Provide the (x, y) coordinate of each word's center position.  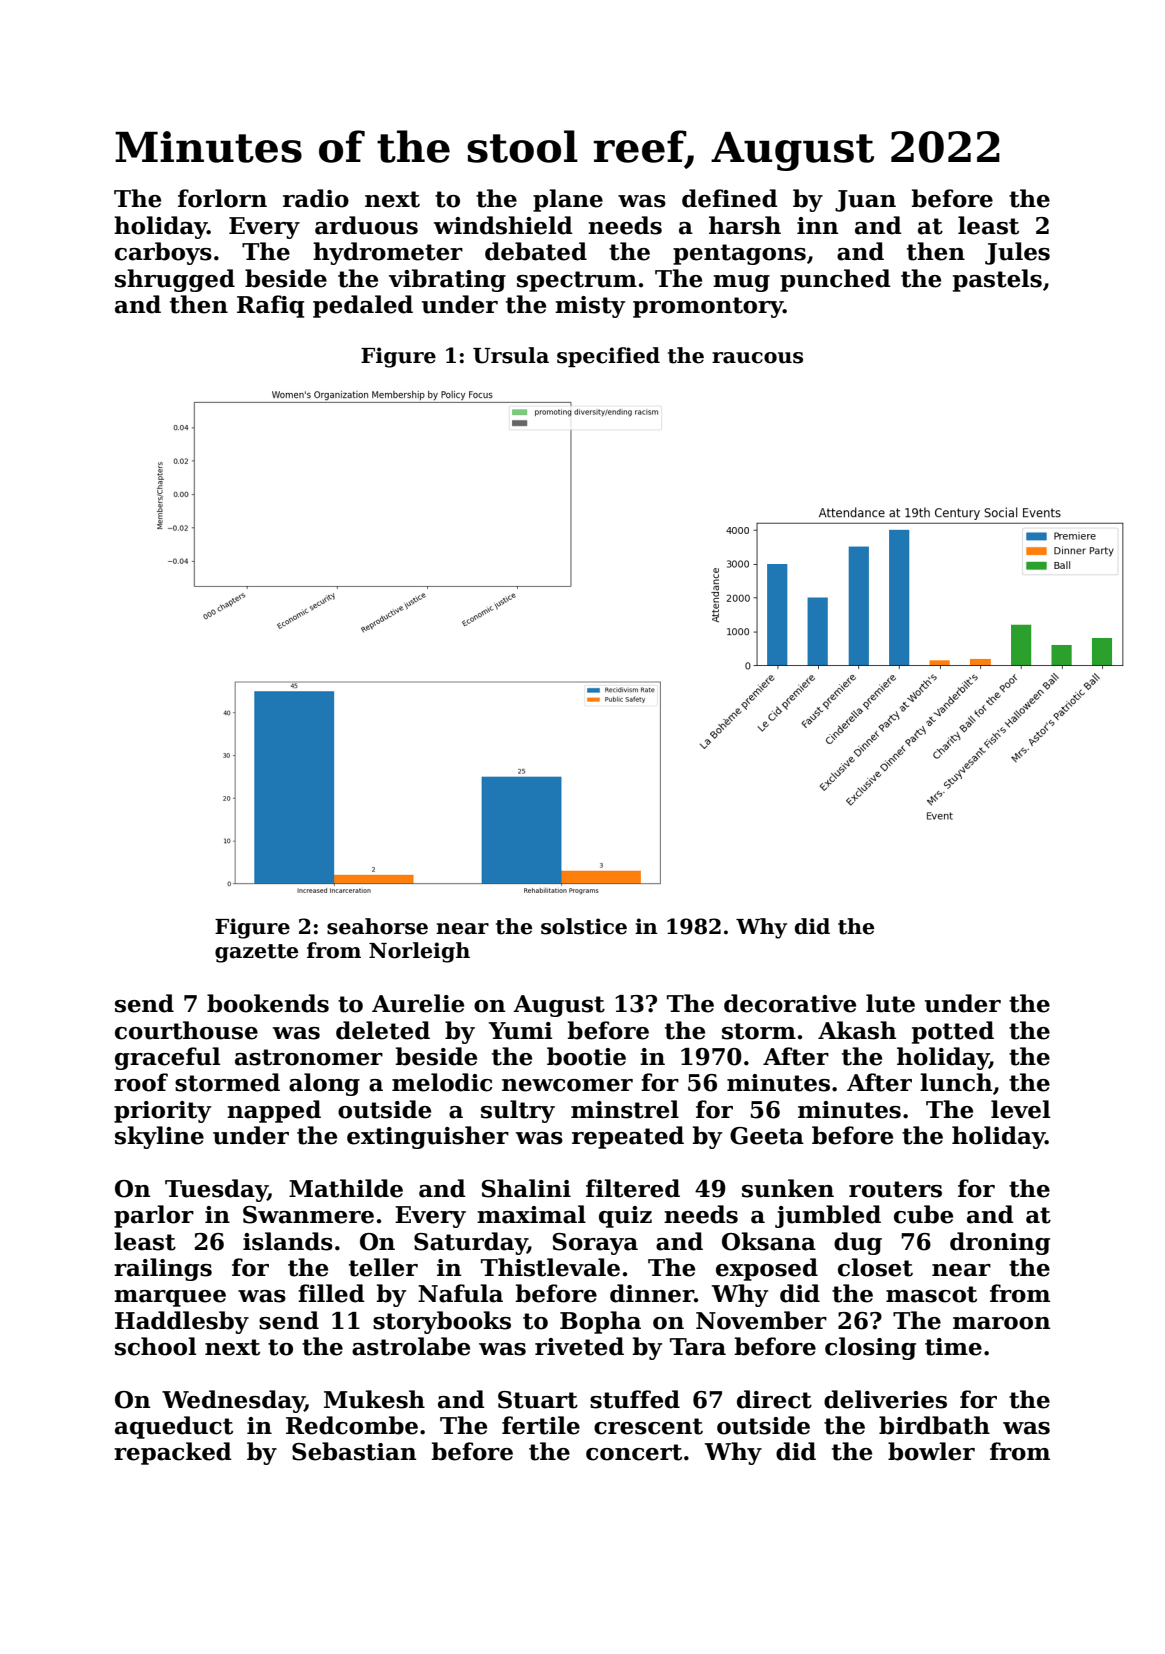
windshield (503, 225)
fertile (541, 1425)
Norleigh (419, 952)
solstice (584, 926)
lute (890, 1003)
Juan (865, 201)
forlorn (222, 198)
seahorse (377, 926)
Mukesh (374, 1399)
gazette (256, 953)
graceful (167, 1058)
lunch (956, 1082)
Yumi (520, 1031)
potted (953, 1032)
